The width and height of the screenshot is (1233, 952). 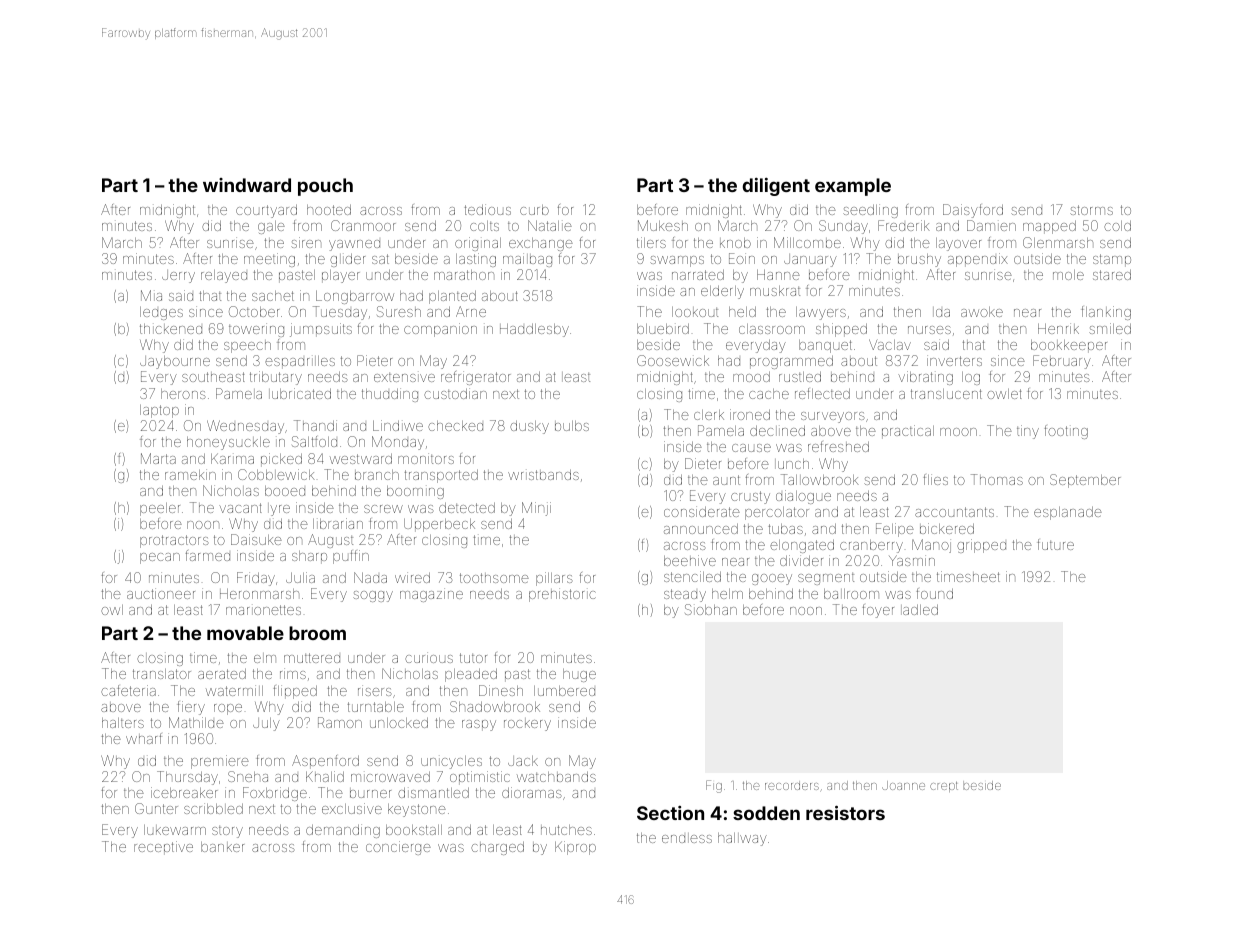 I want to click on future, so click(x=1055, y=544).
